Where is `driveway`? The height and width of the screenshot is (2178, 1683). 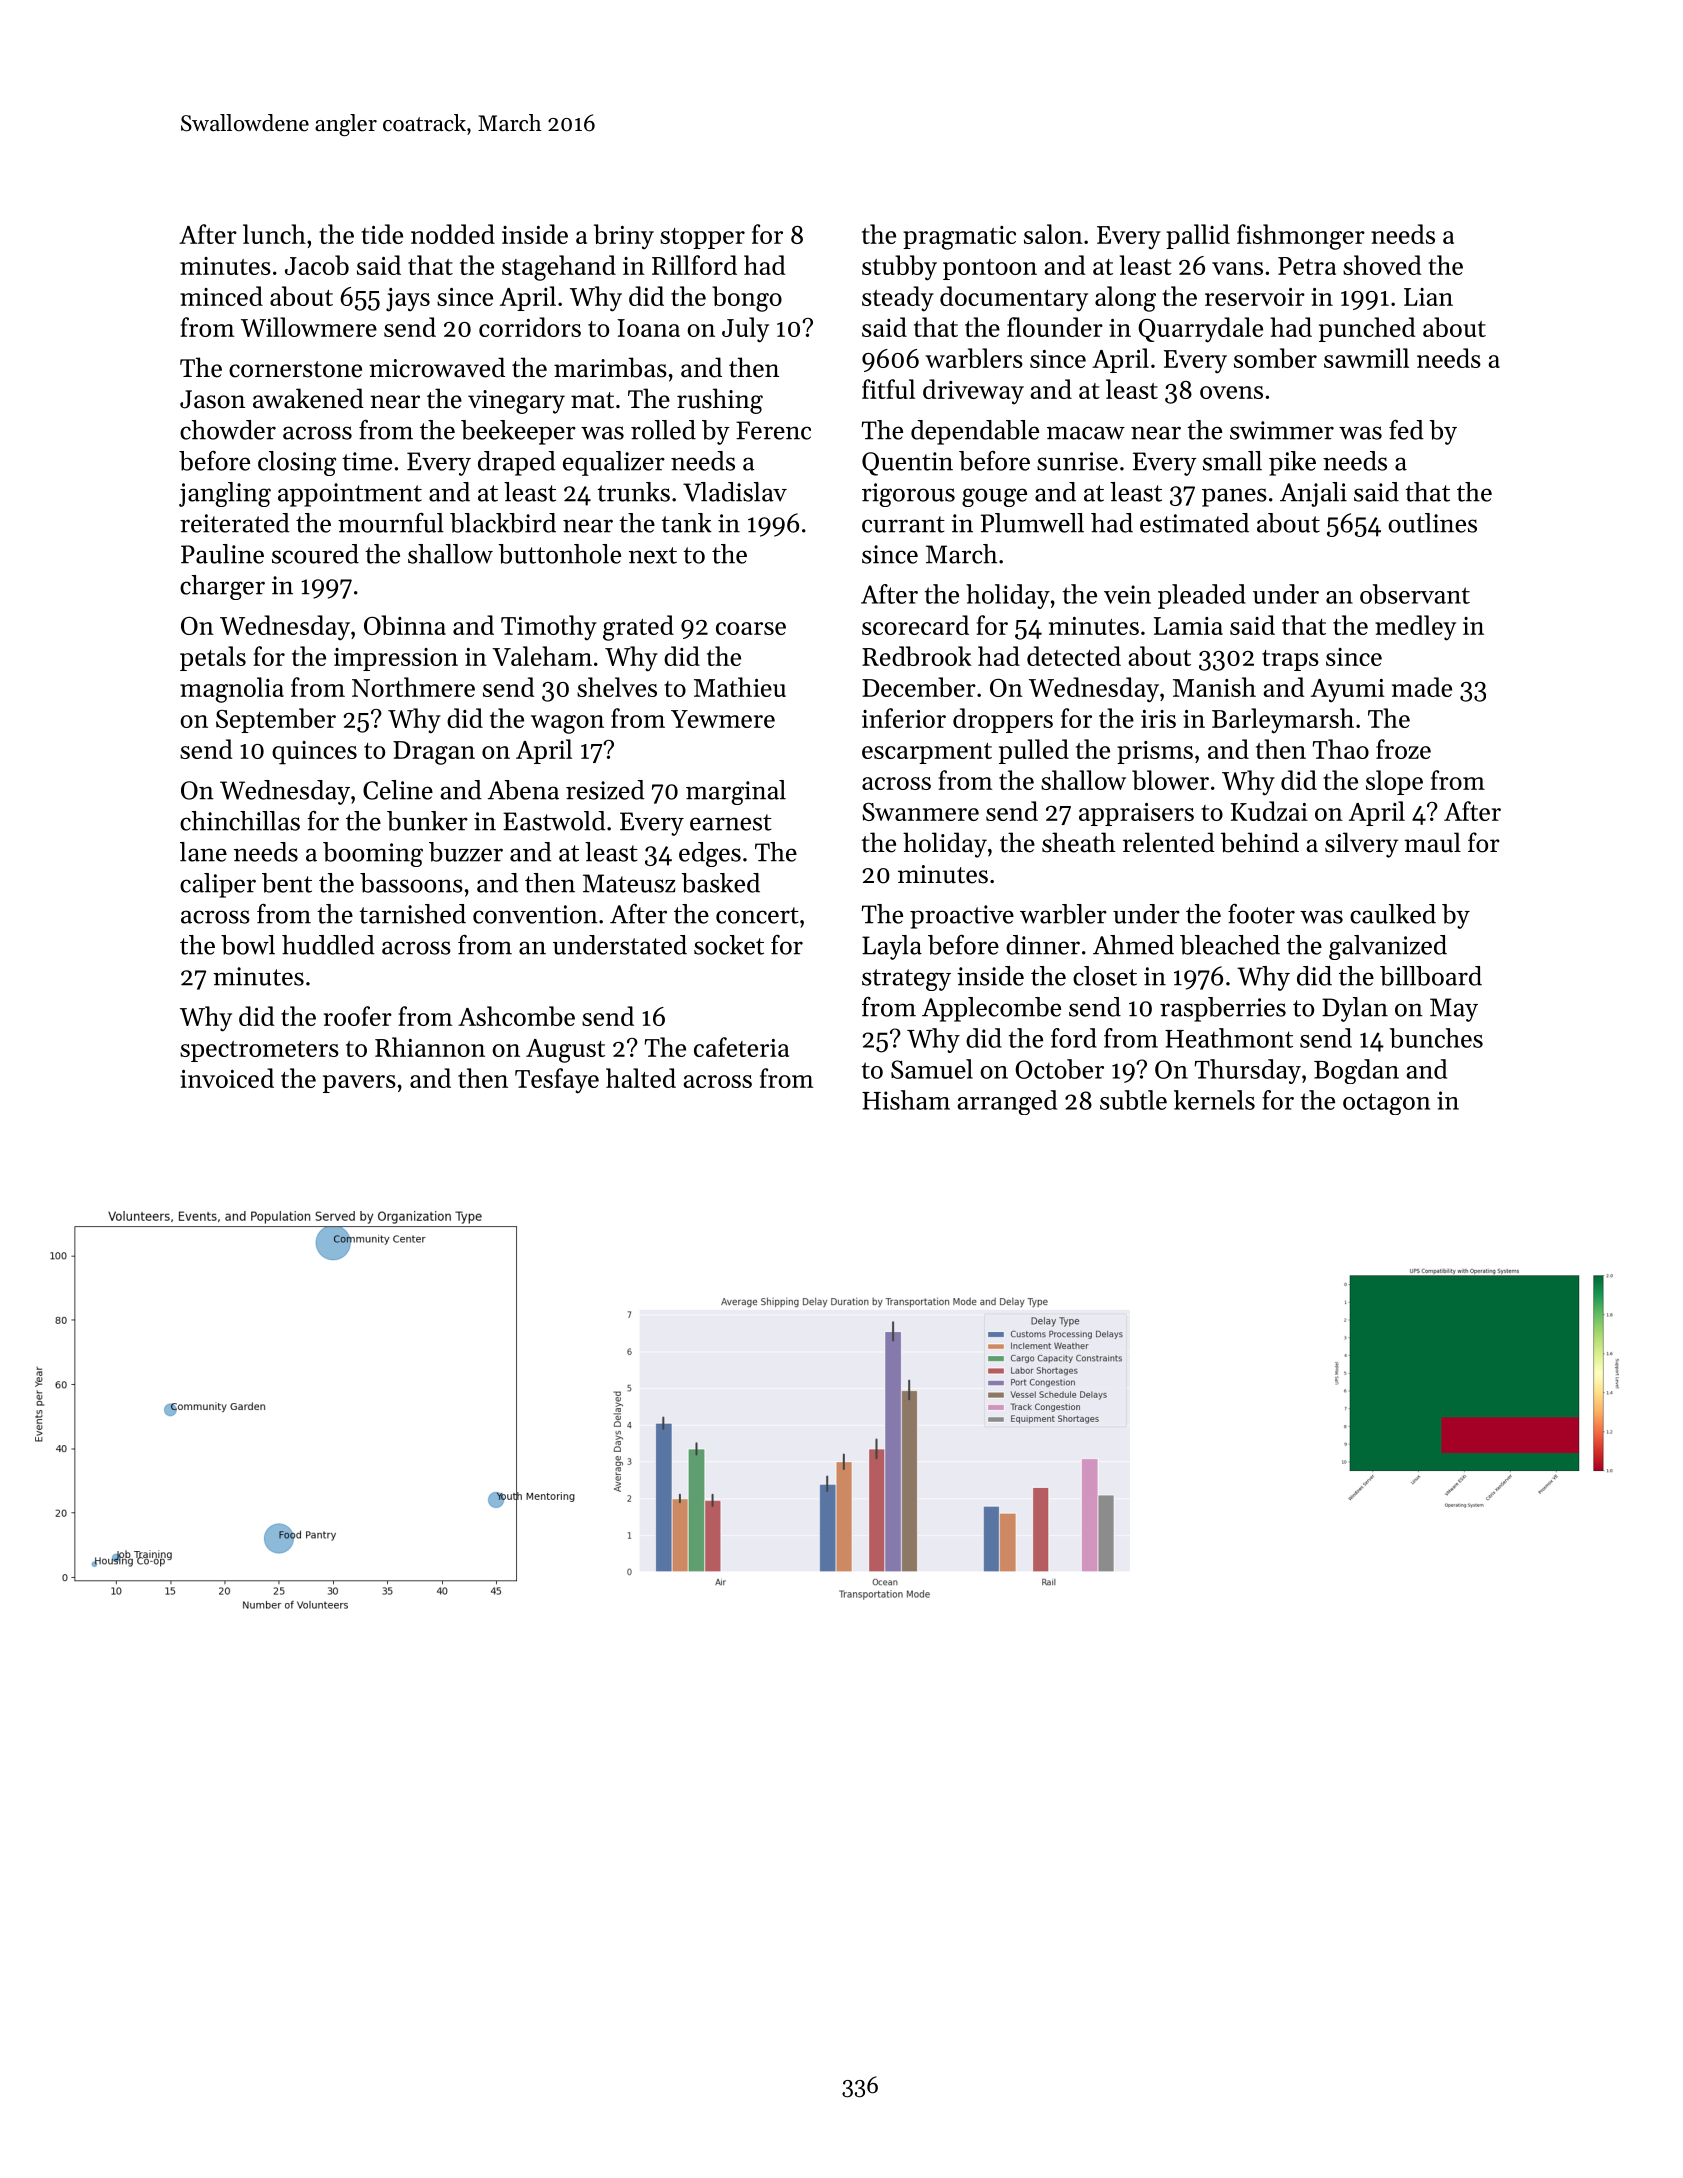
driveway is located at coordinates (973, 391).
